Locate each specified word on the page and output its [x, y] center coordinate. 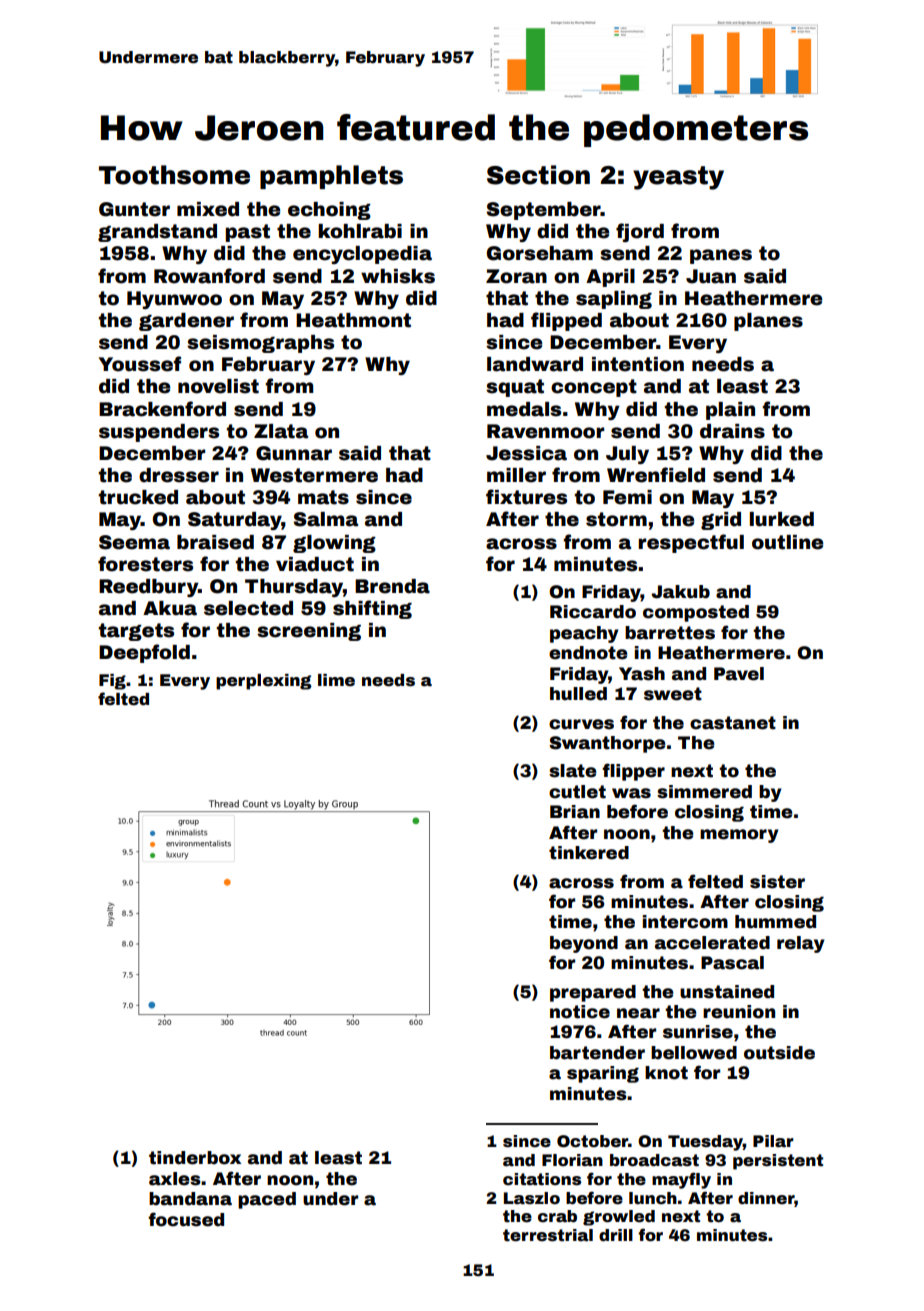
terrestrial [548, 1235]
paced [267, 1200]
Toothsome [174, 175]
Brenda [392, 586]
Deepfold [144, 653]
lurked [782, 519]
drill [616, 1235]
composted [696, 613]
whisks [398, 276]
